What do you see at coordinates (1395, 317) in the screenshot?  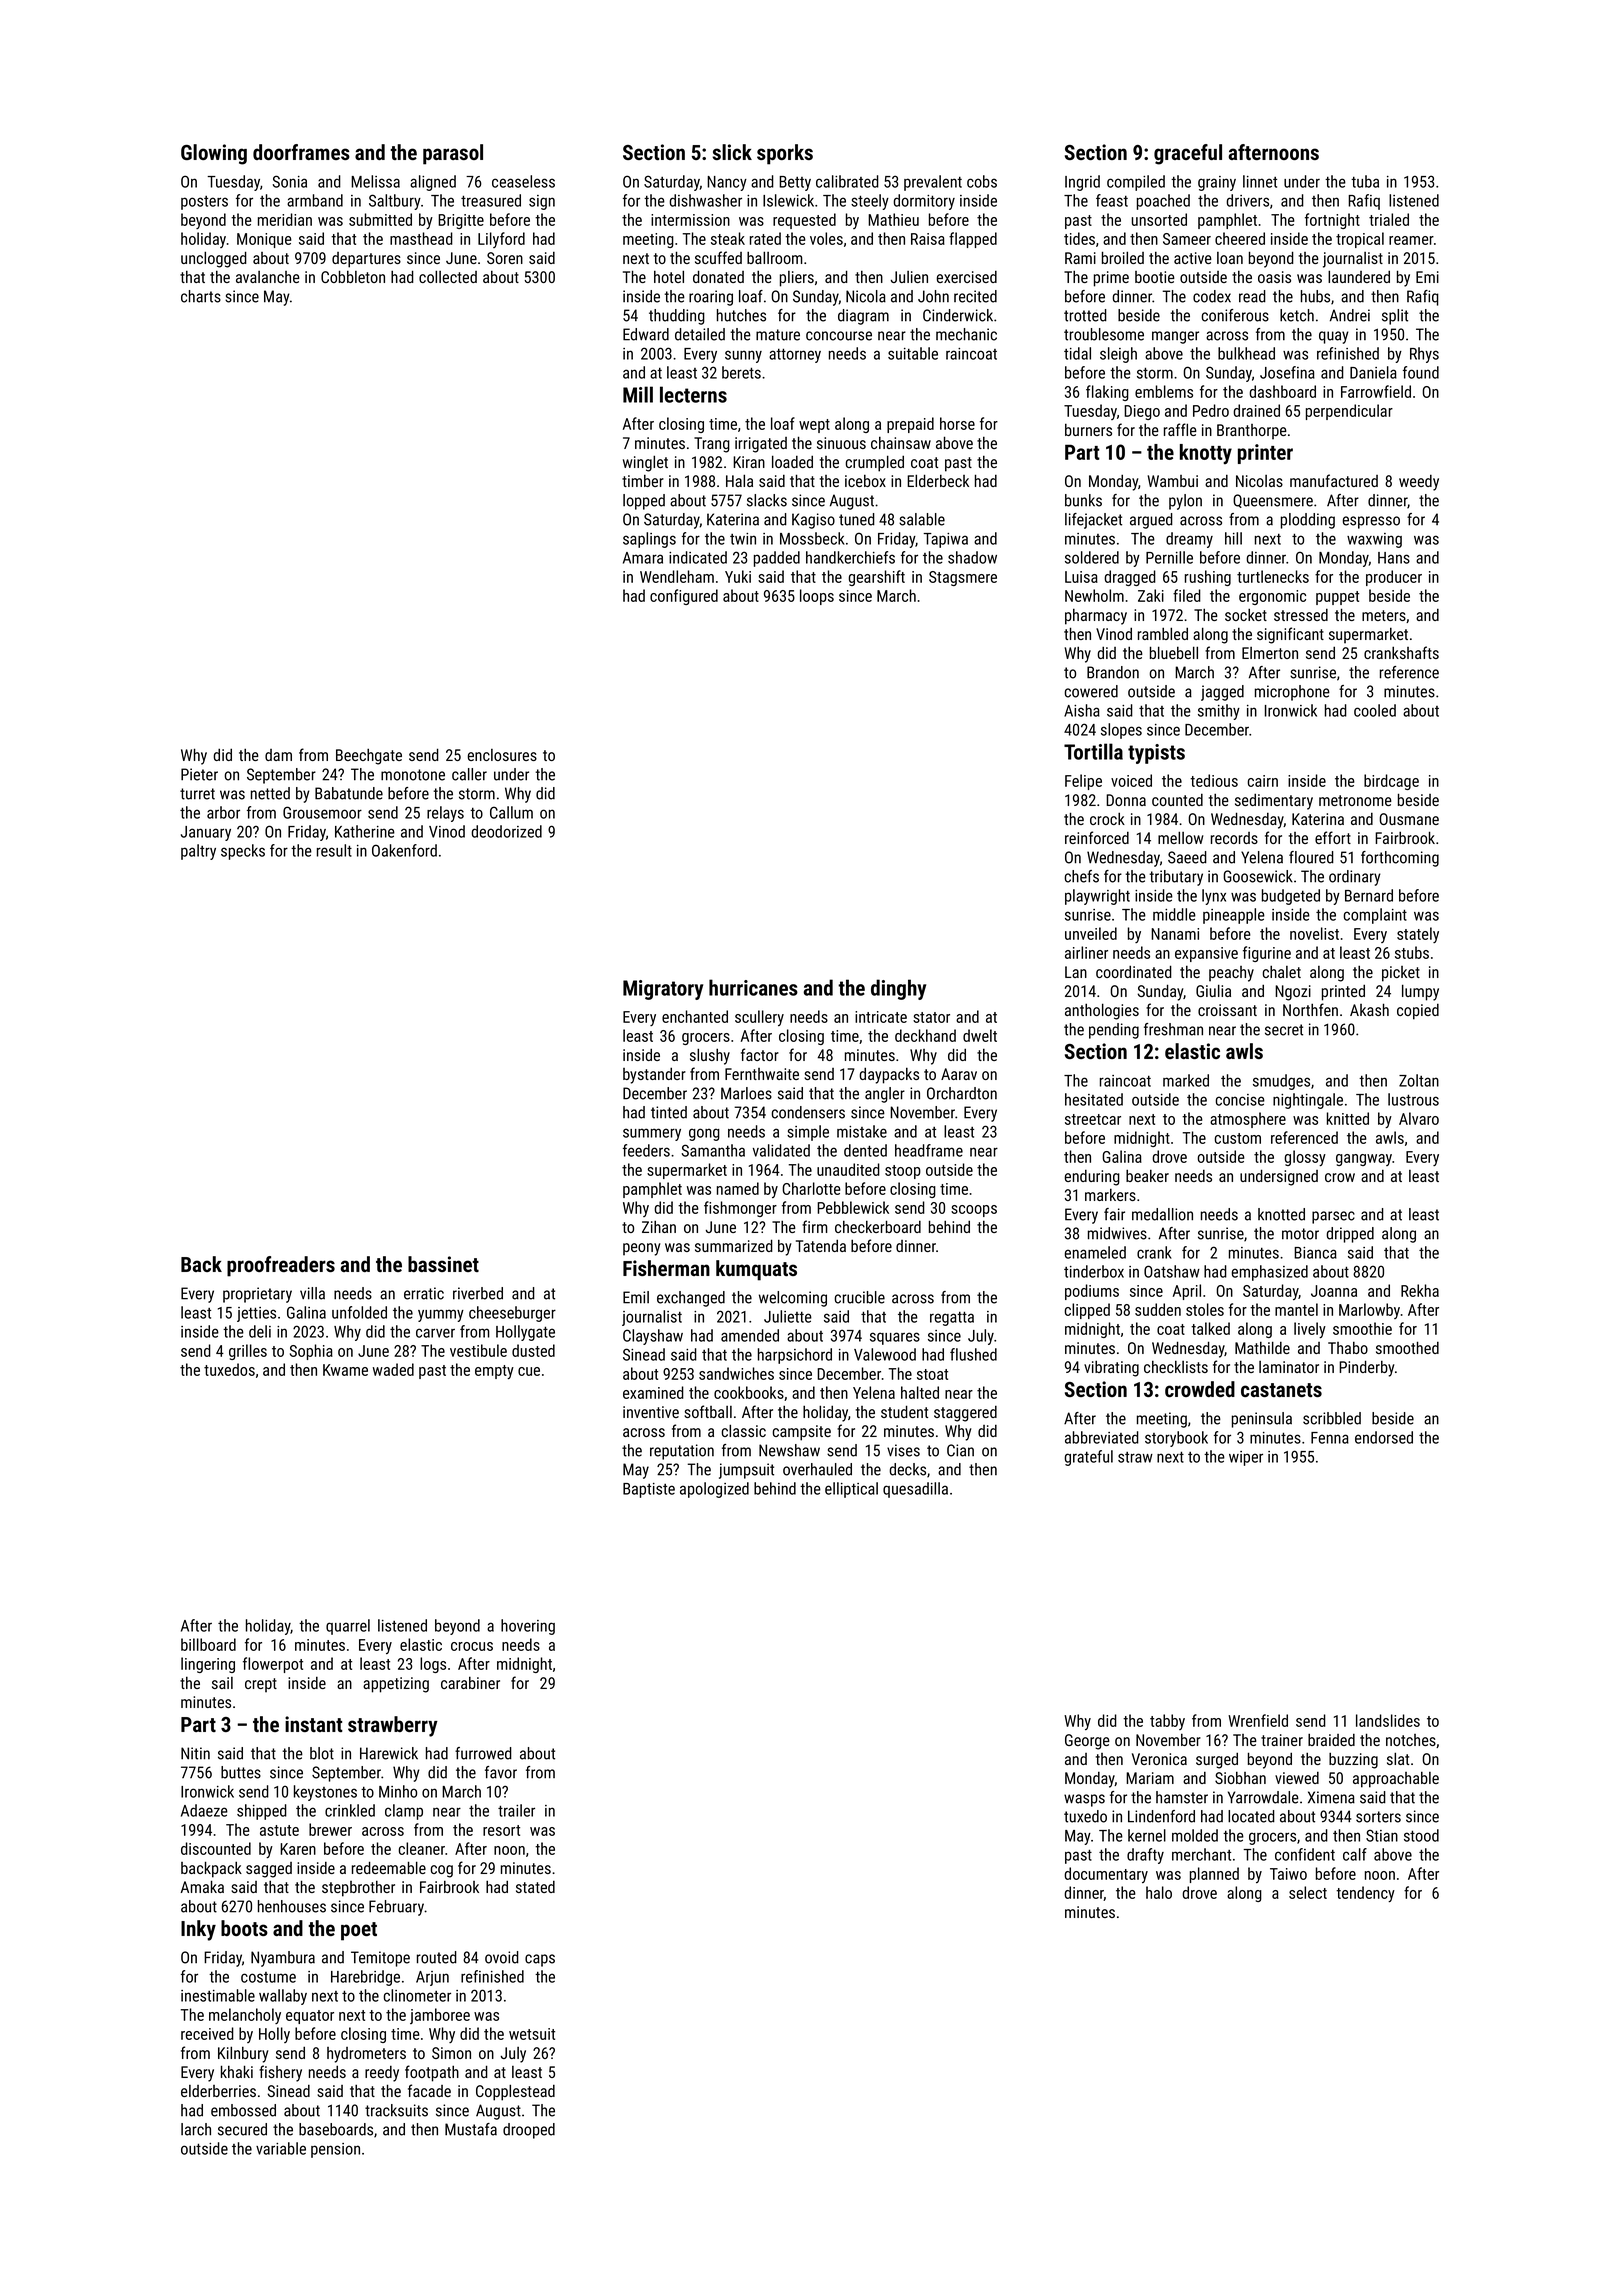 I see `split` at bounding box center [1395, 317].
